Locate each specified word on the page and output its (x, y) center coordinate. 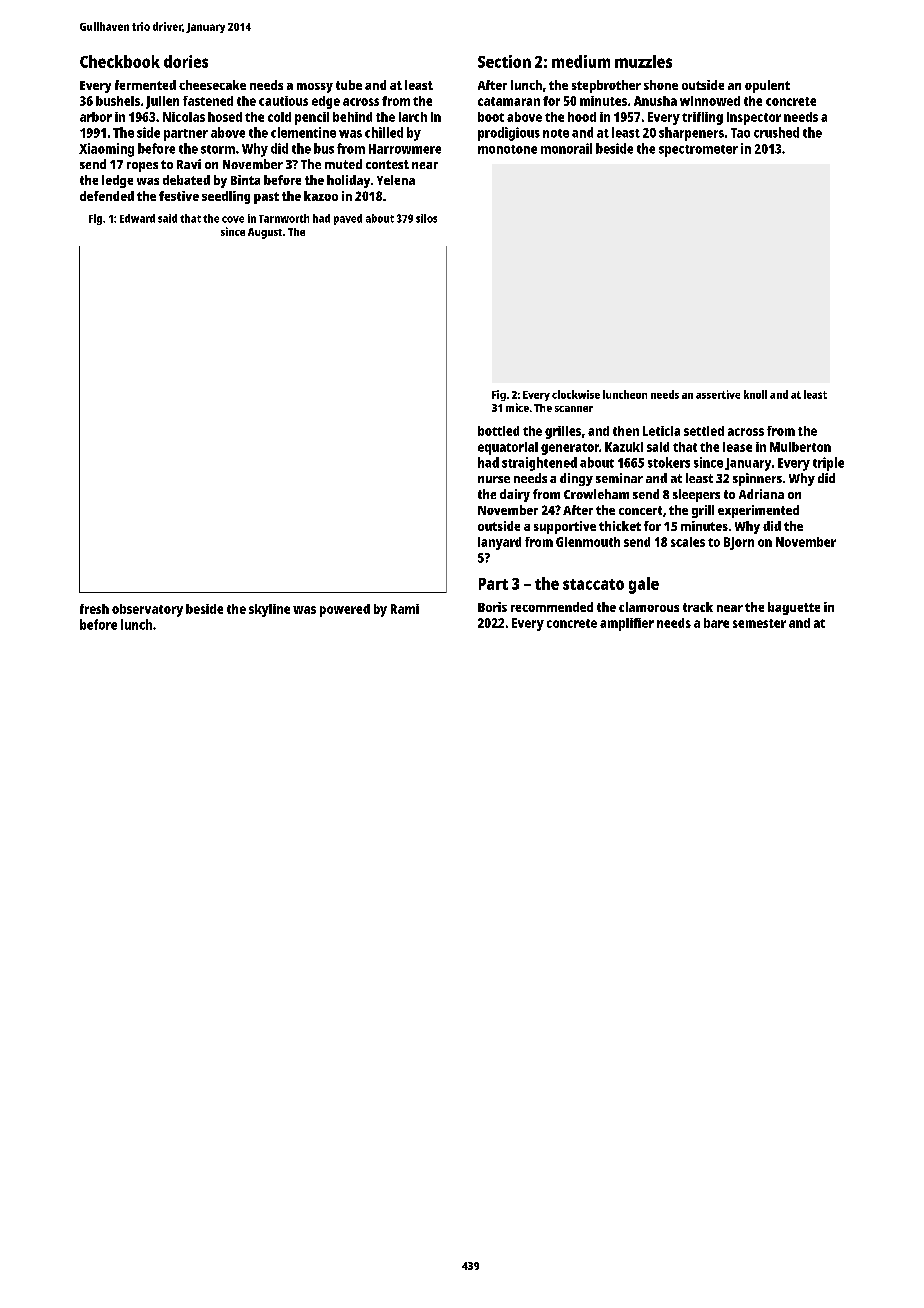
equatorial (508, 448)
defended (107, 196)
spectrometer (698, 151)
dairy (515, 495)
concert (640, 510)
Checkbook (120, 61)
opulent (767, 86)
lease (737, 447)
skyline (269, 610)
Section (504, 61)
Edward (137, 218)
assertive (718, 394)
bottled (498, 431)
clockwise (576, 394)
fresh (94, 609)
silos (426, 218)
